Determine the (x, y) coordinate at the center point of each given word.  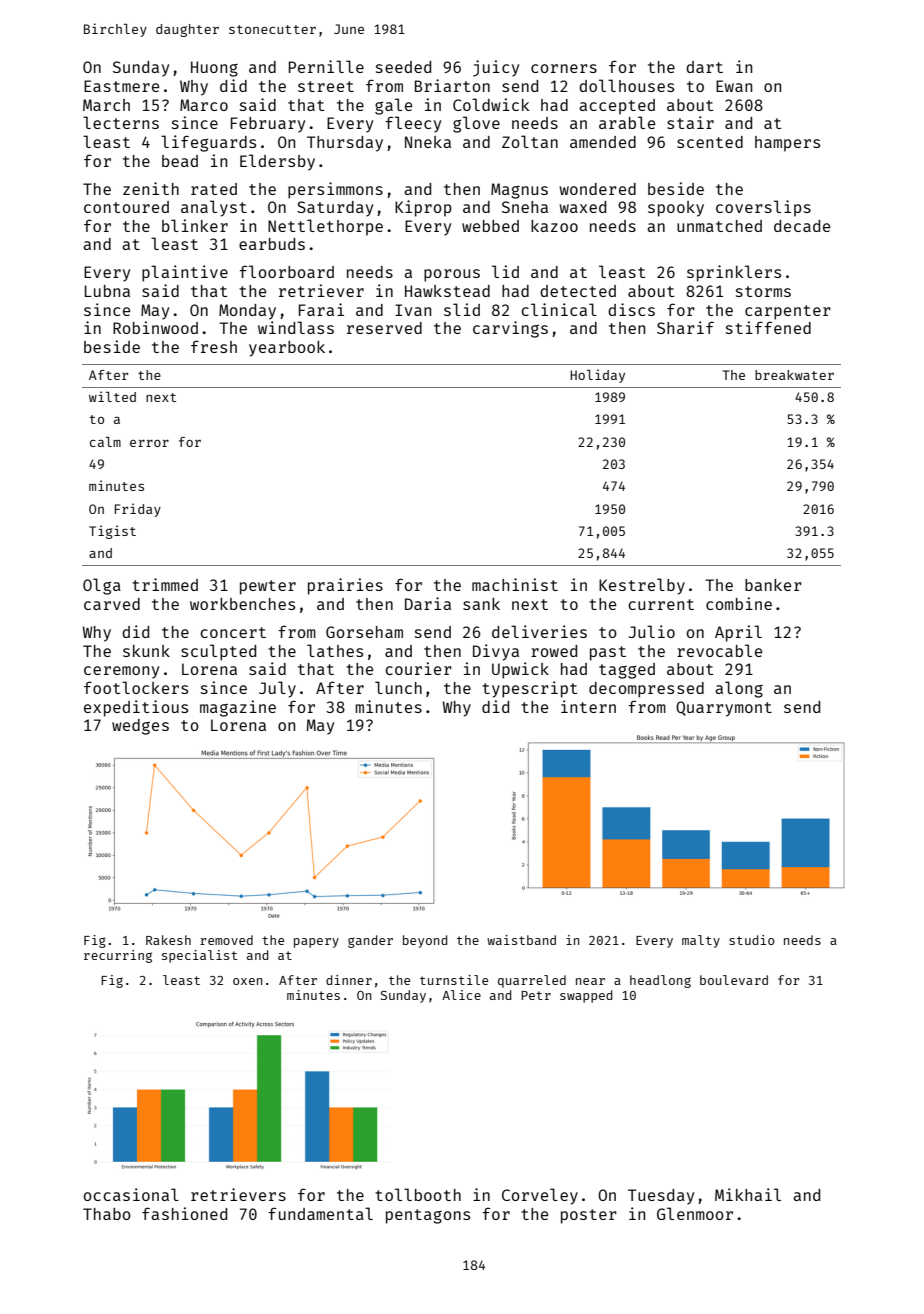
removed (226, 940)
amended (603, 142)
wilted (112, 396)
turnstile (454, 980)
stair (690, 122)
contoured (126, 207)
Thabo (107, 1214)
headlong (660, 981)
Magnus (519, 191)
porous (452, 275)
